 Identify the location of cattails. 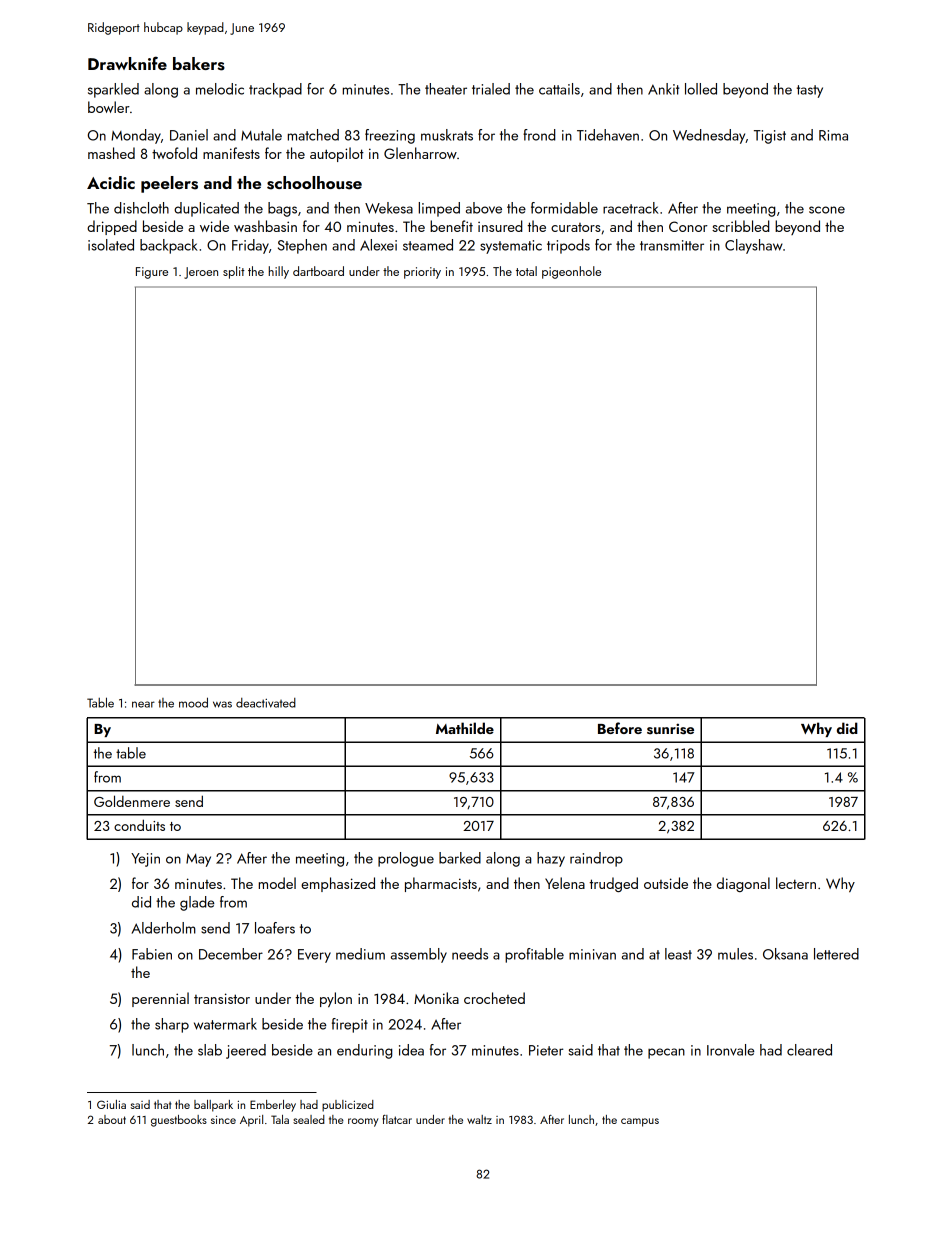
(559, 89).
